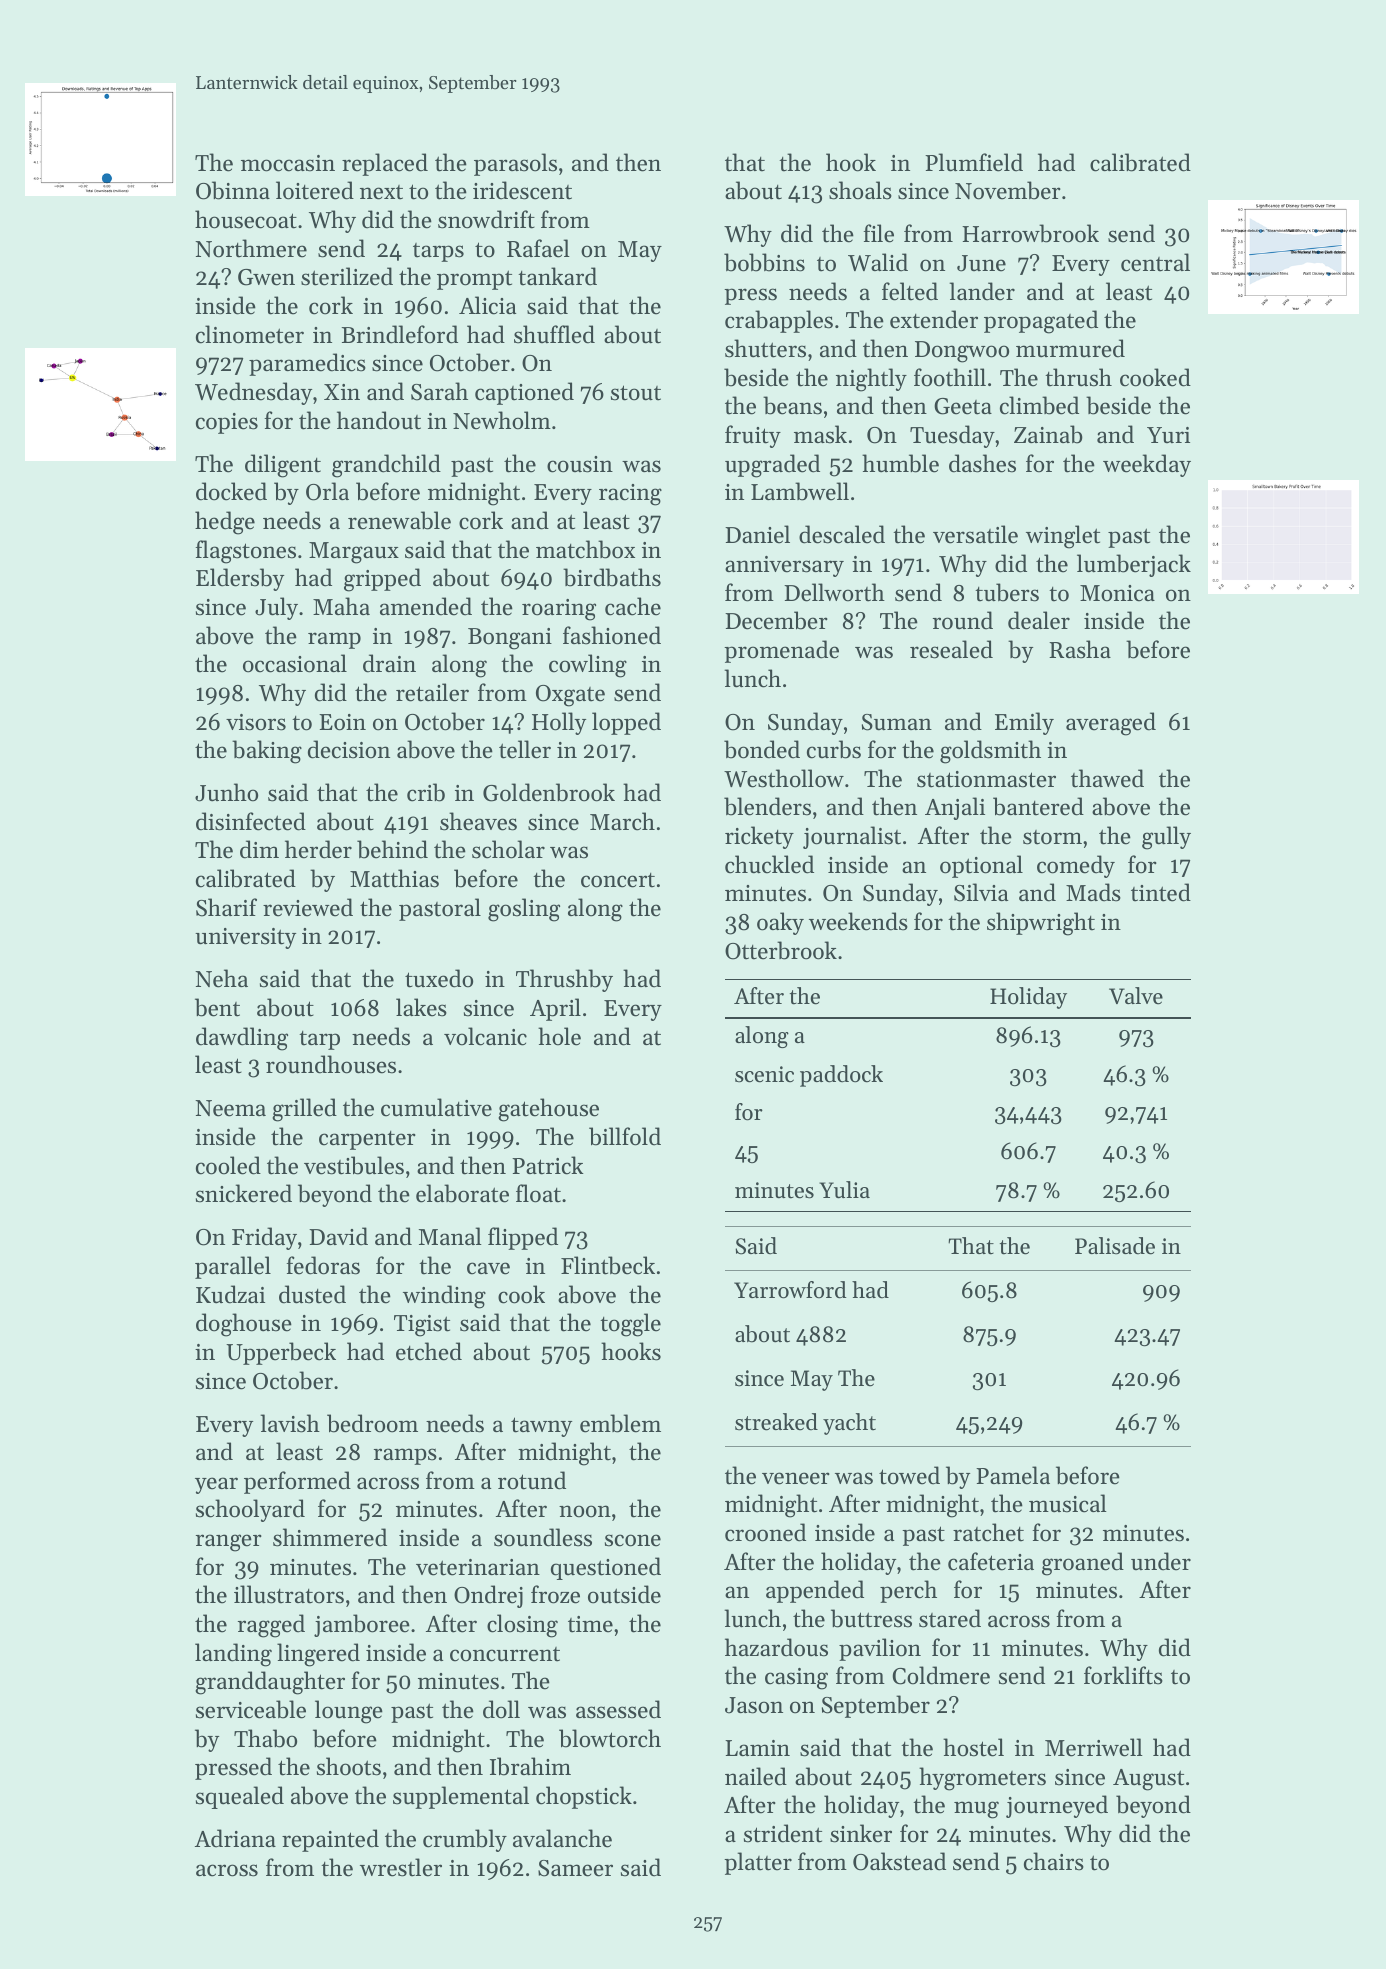 The image size is (1386, 1969). I want to click on Eoin, so click(342, 722).
